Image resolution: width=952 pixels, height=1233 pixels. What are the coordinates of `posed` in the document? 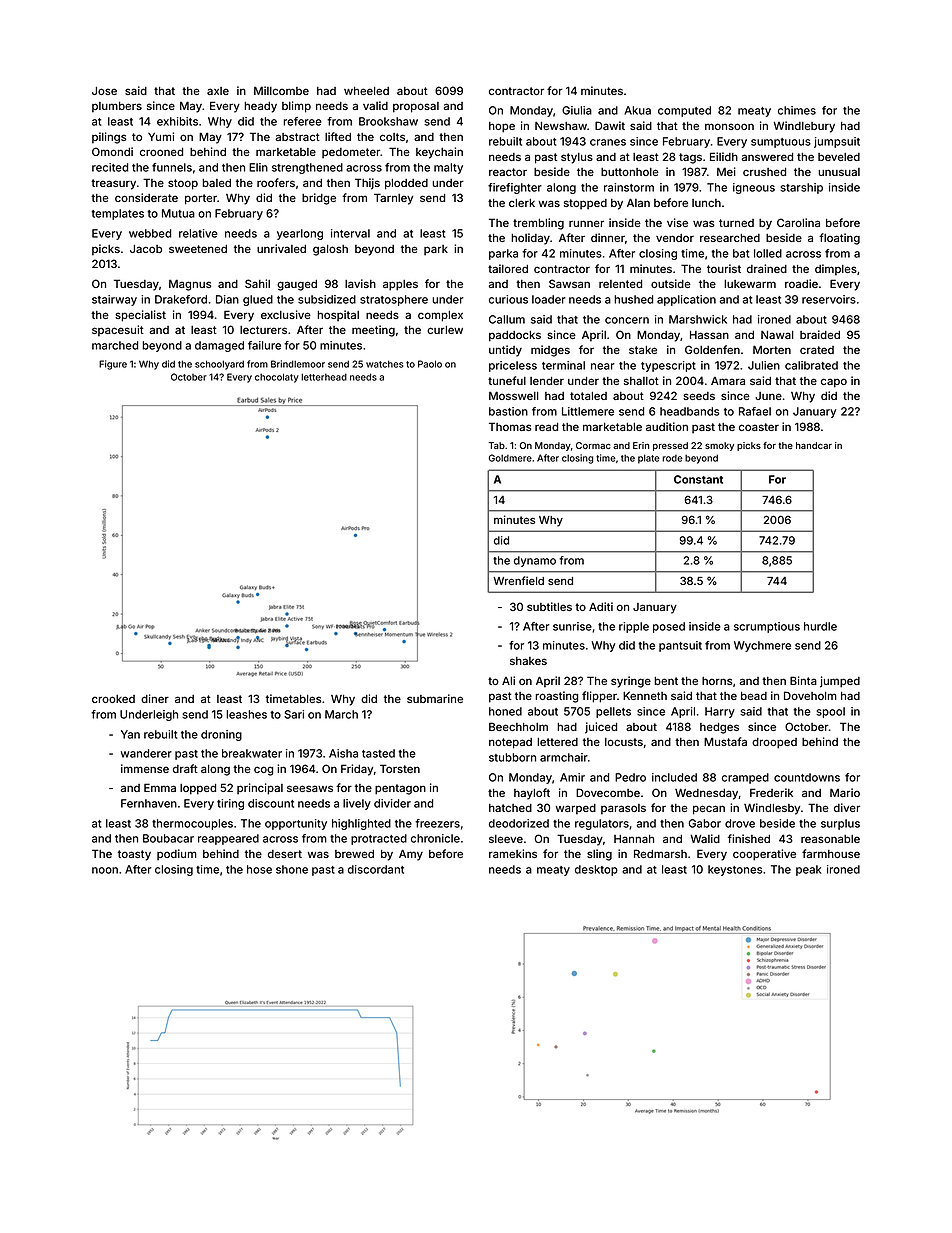 It's located at (669, 627).
